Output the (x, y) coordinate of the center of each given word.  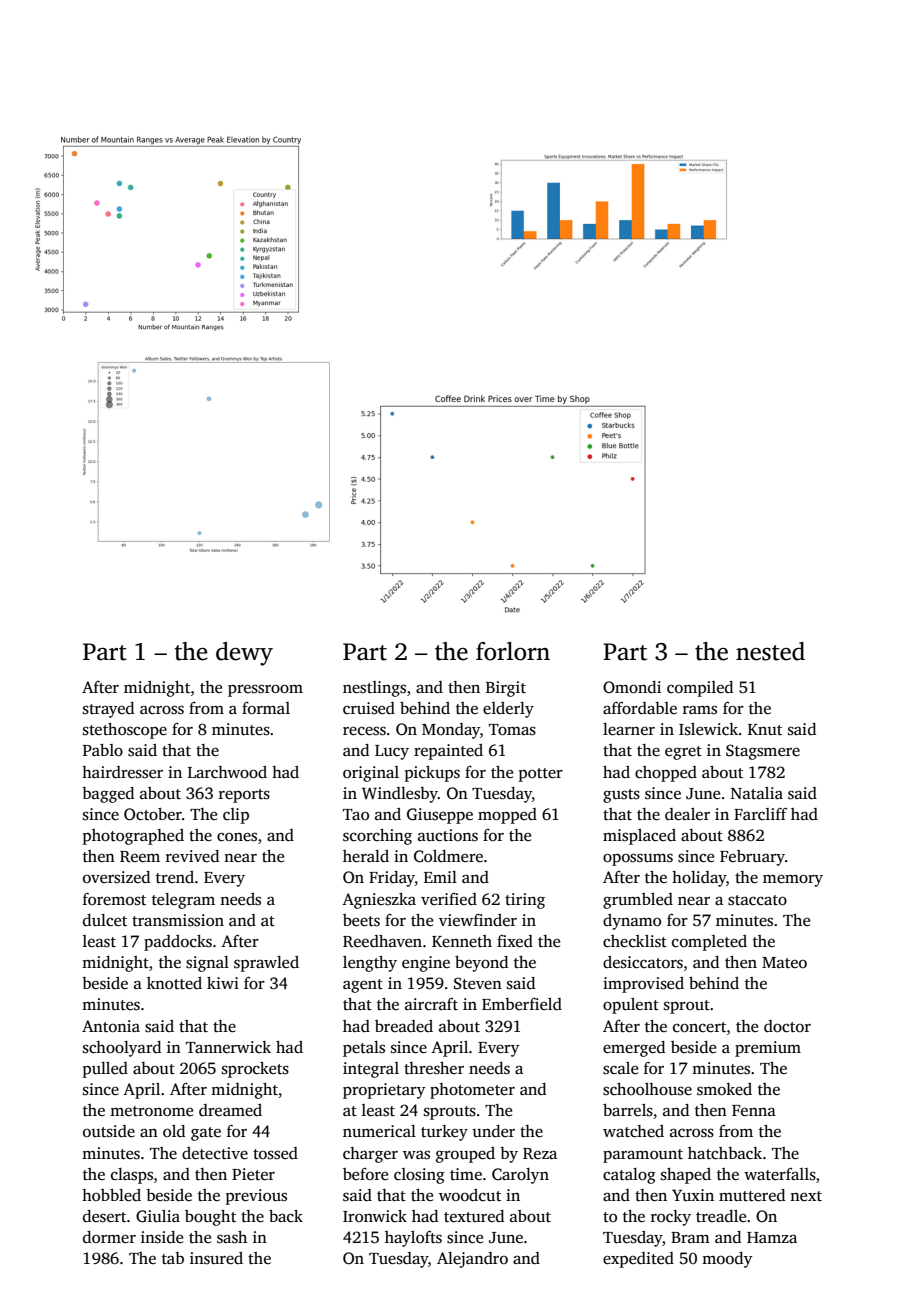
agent (363, 986)
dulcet (105, 920)
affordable (640, 708)
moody (727, 1260)
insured (216, 1258)
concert (699, 1027)
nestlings (374, 689)
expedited (638, 1260)
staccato (757, 900)
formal (266, 708)
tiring (525, 901)
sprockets (255, 1070)
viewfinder (478, 920)
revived (192, 856)
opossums (638, 859)
